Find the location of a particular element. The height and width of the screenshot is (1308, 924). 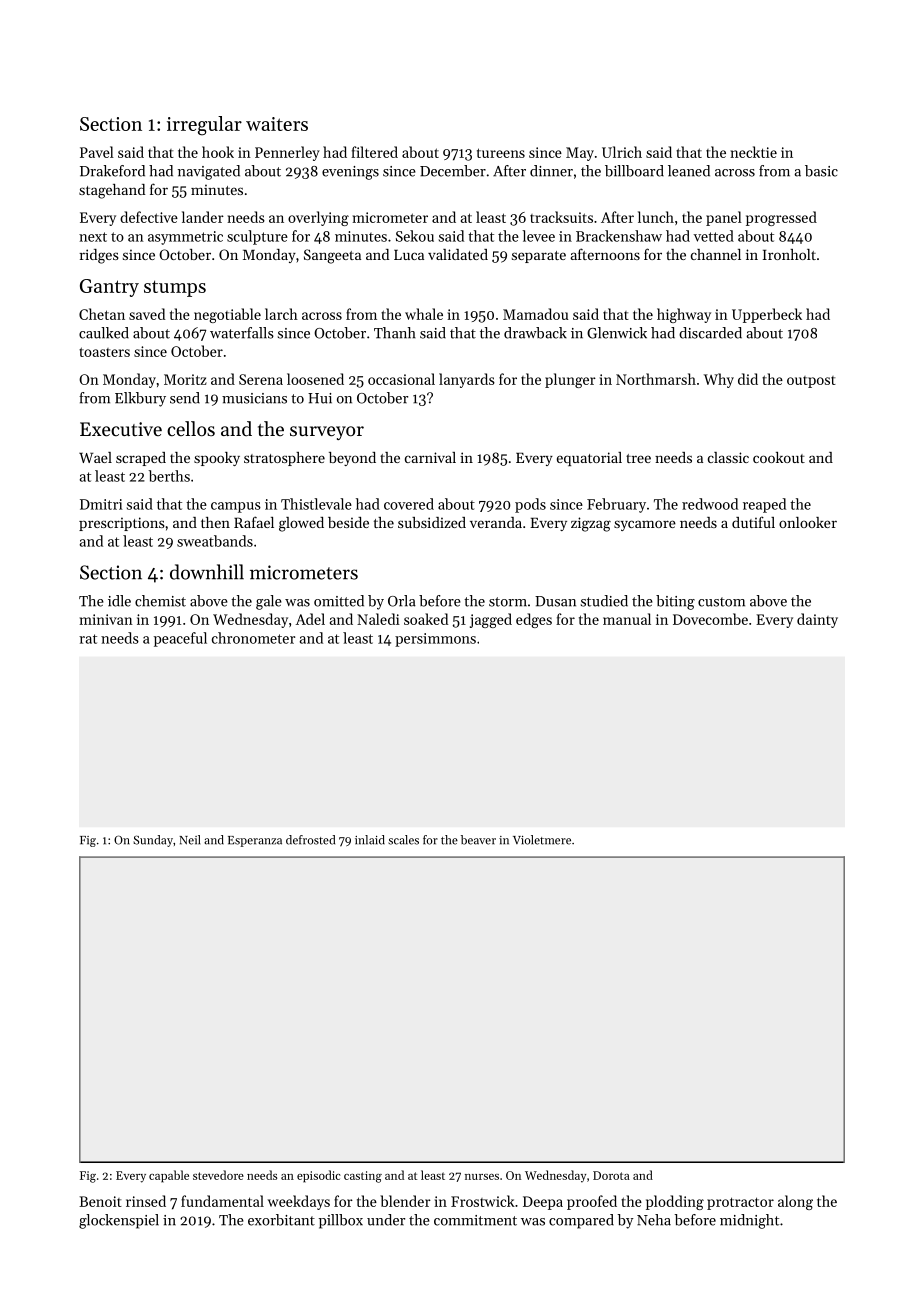

manual is located at coordinates (627, 619).
